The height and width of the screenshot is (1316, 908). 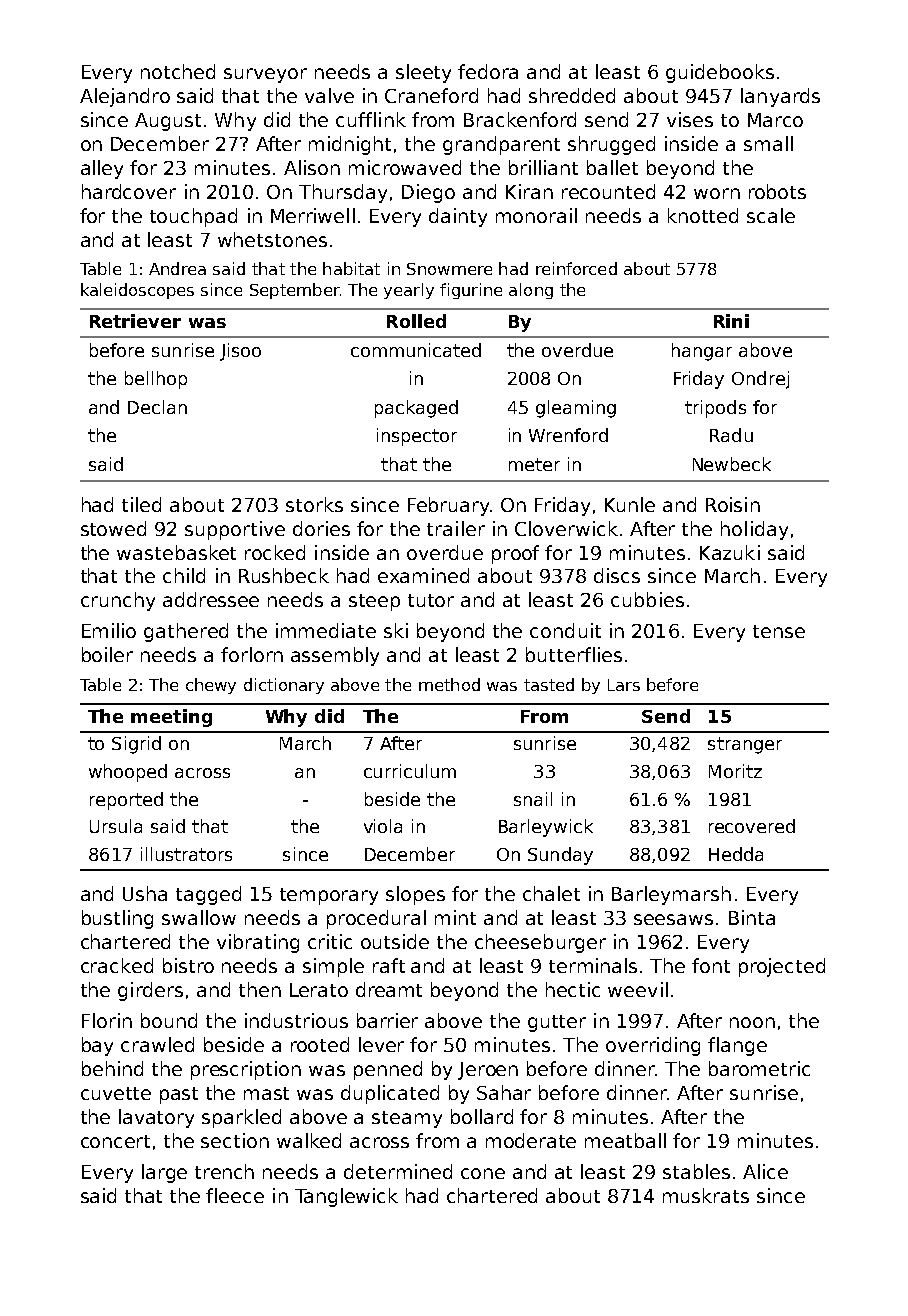 What do you see at coordinates (488, 71) in the screenshot?
I see `fedora` at bounding box center [488, 71].
